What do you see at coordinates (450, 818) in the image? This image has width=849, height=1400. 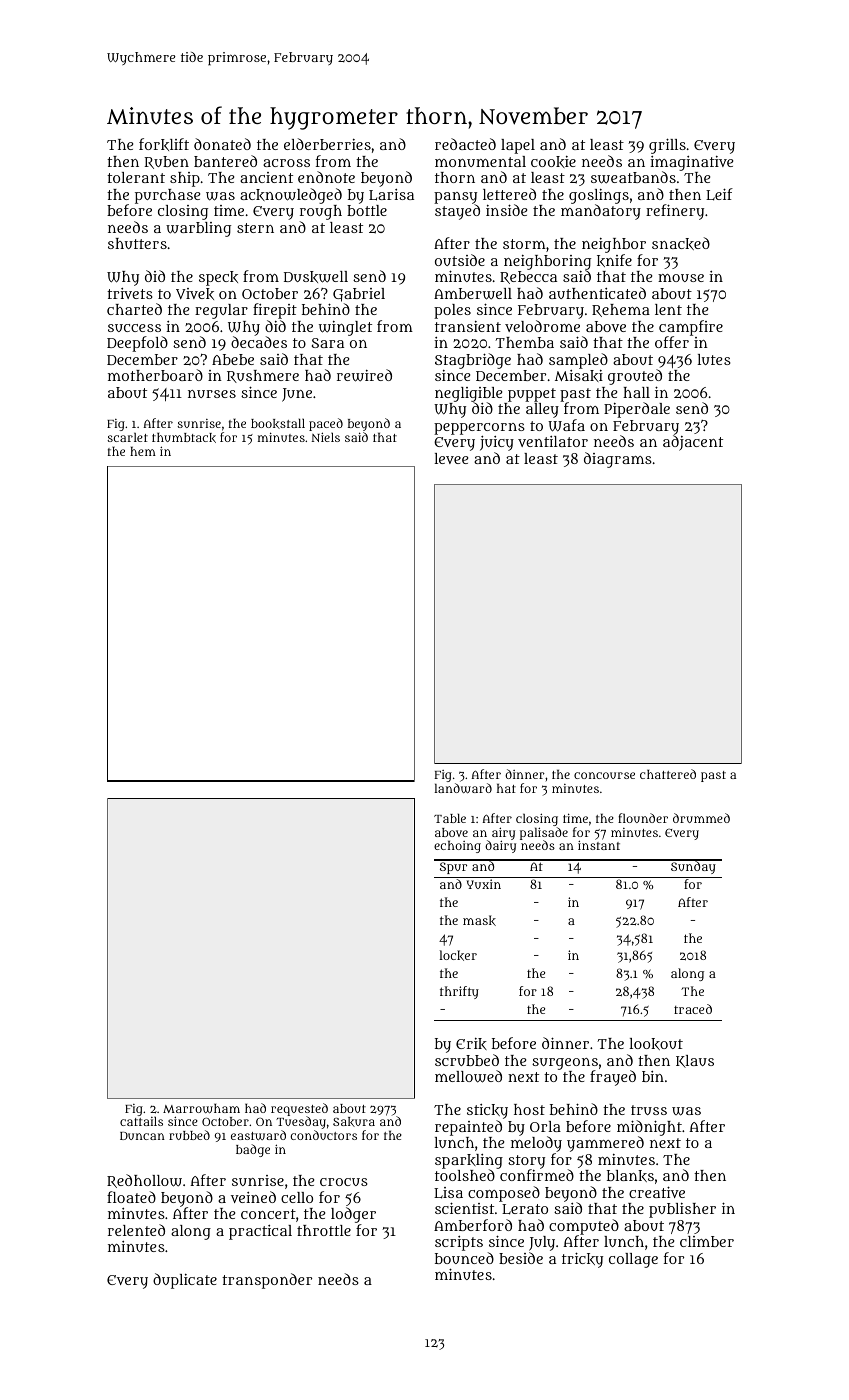 I see `Table` at bounding box center [450, 818].
